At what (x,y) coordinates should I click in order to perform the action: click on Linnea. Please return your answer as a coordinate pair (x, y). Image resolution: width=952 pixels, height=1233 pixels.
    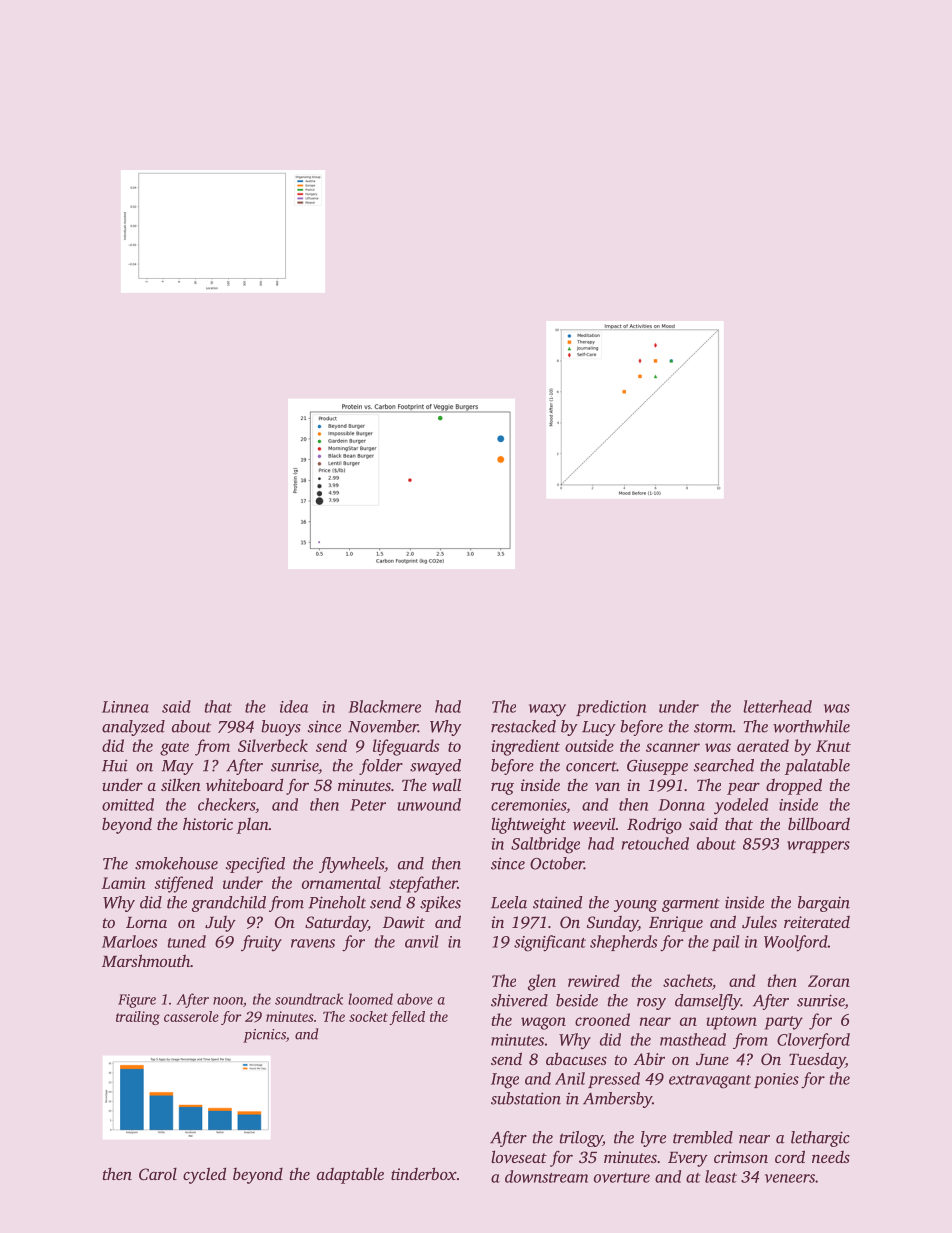
    Looking at the image, I should click on (125, 707).
